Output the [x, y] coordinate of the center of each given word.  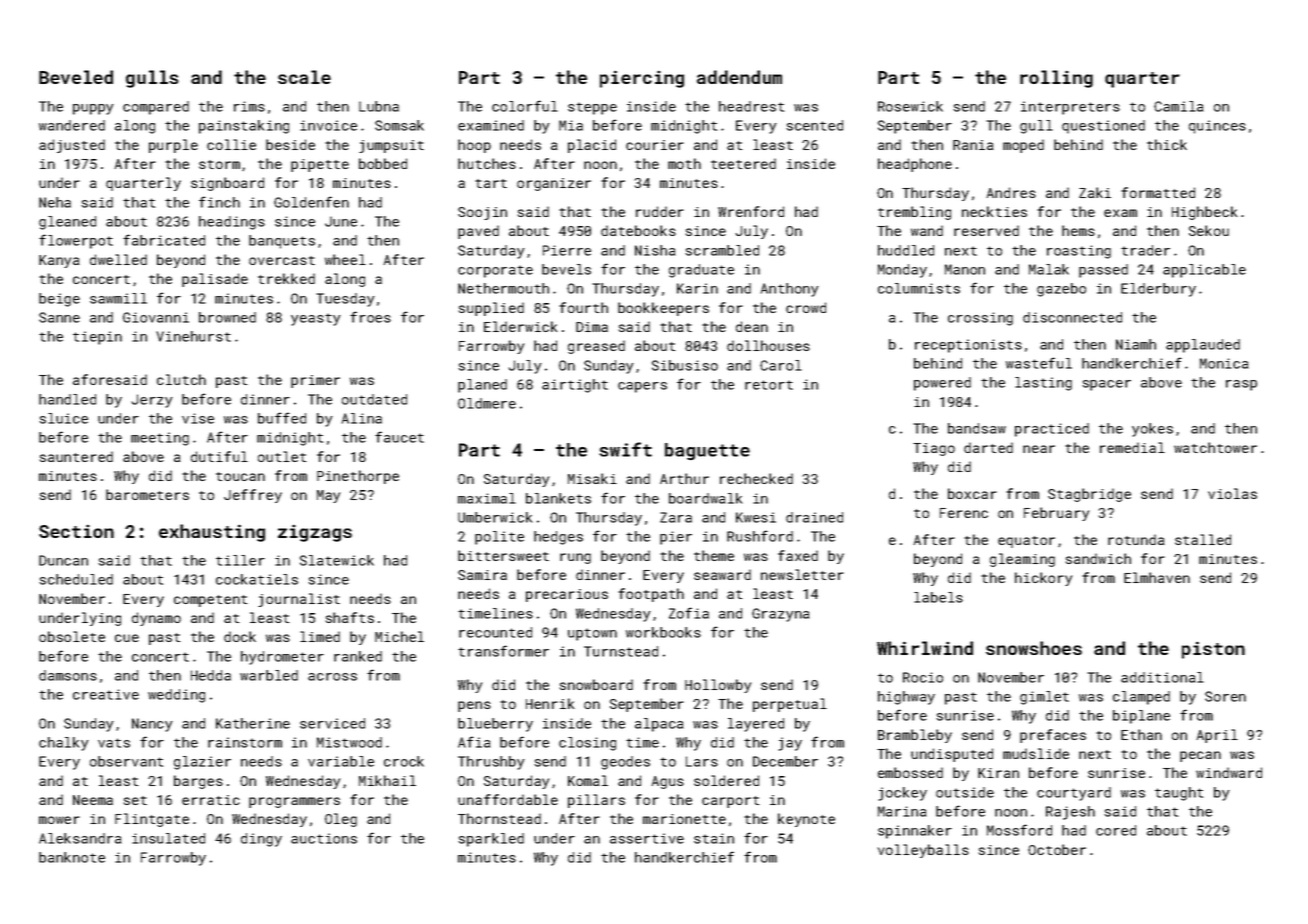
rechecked [756, 478]
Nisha [655, 250]
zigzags [315, 533]
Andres [1011, 192]
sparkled [491, 840]
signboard [227, 184]
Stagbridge [1089, 495]
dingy [261, 840]
